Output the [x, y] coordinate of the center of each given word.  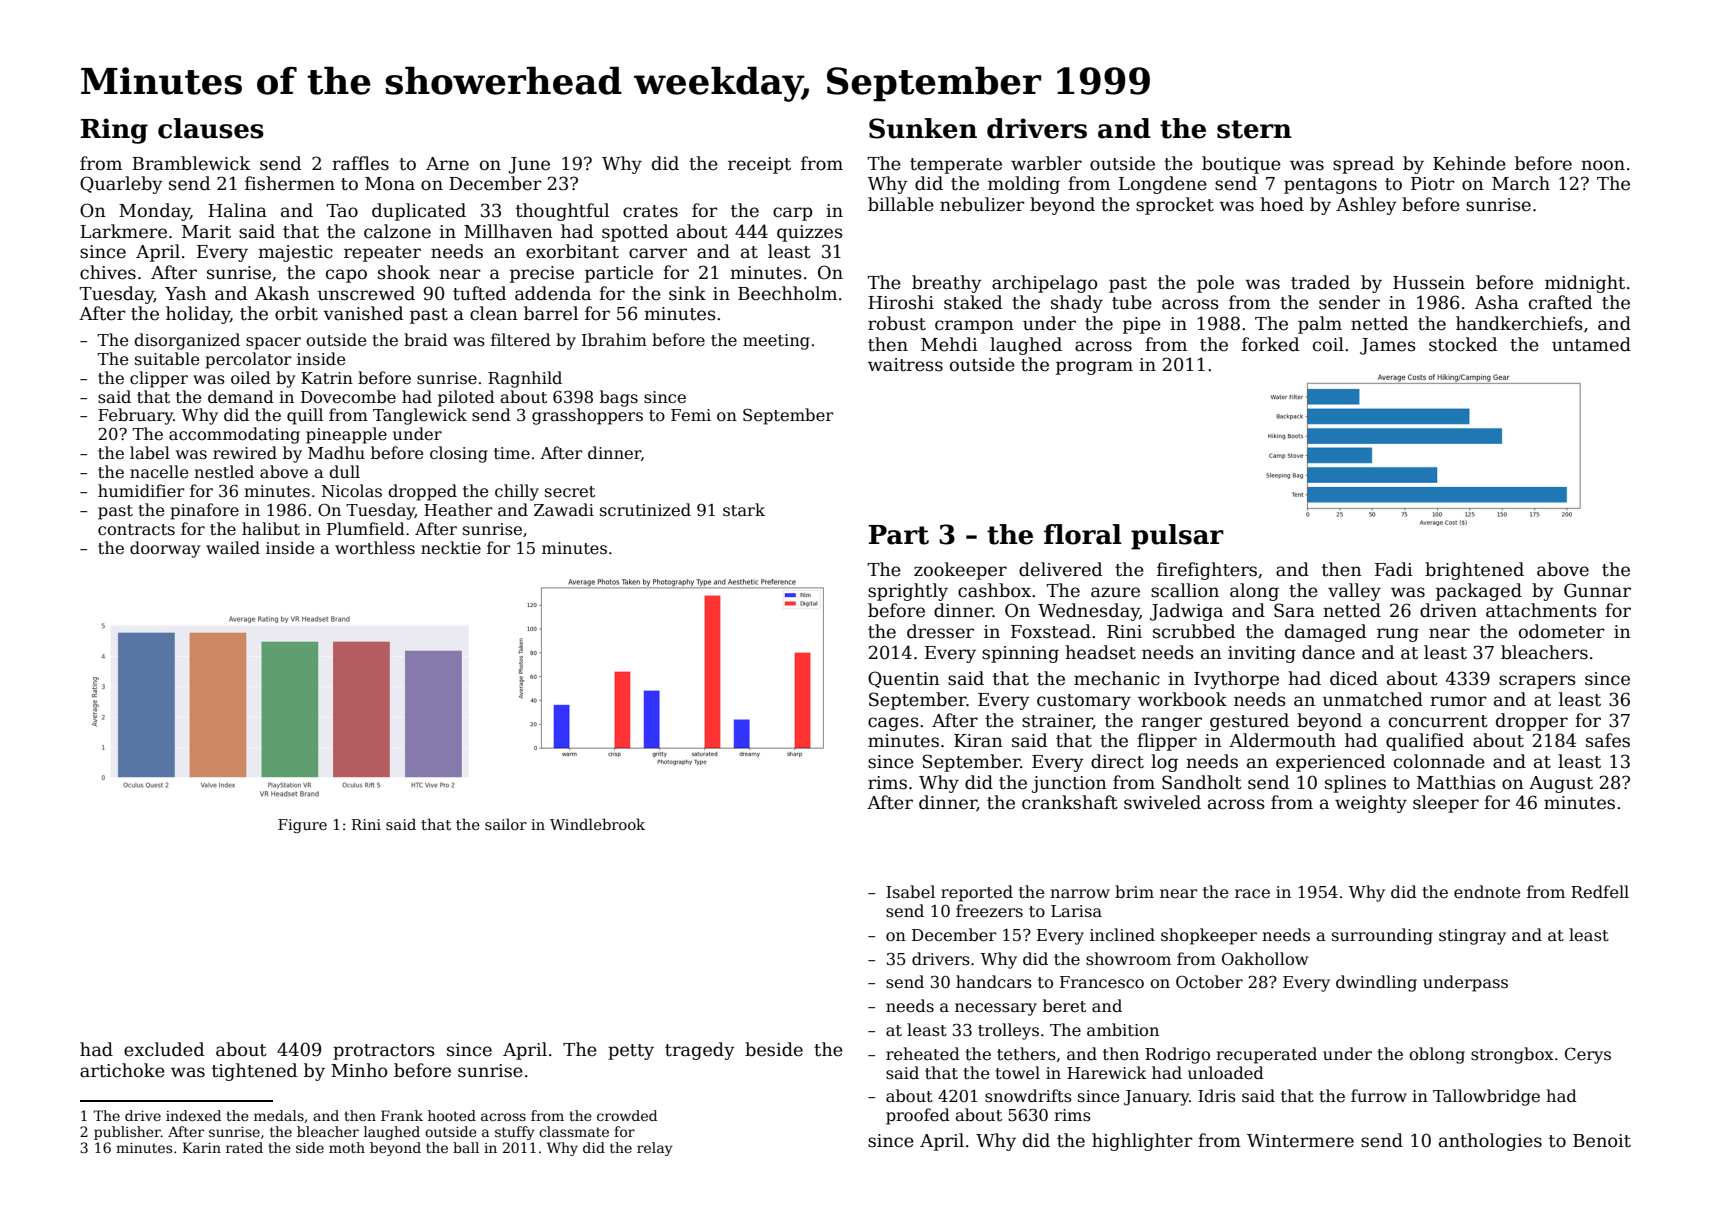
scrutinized [645, 509]
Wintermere [1300, 1141]
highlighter [1142, 1142]
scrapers [1537, 682]
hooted [452, 1115]
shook [404, 272]
